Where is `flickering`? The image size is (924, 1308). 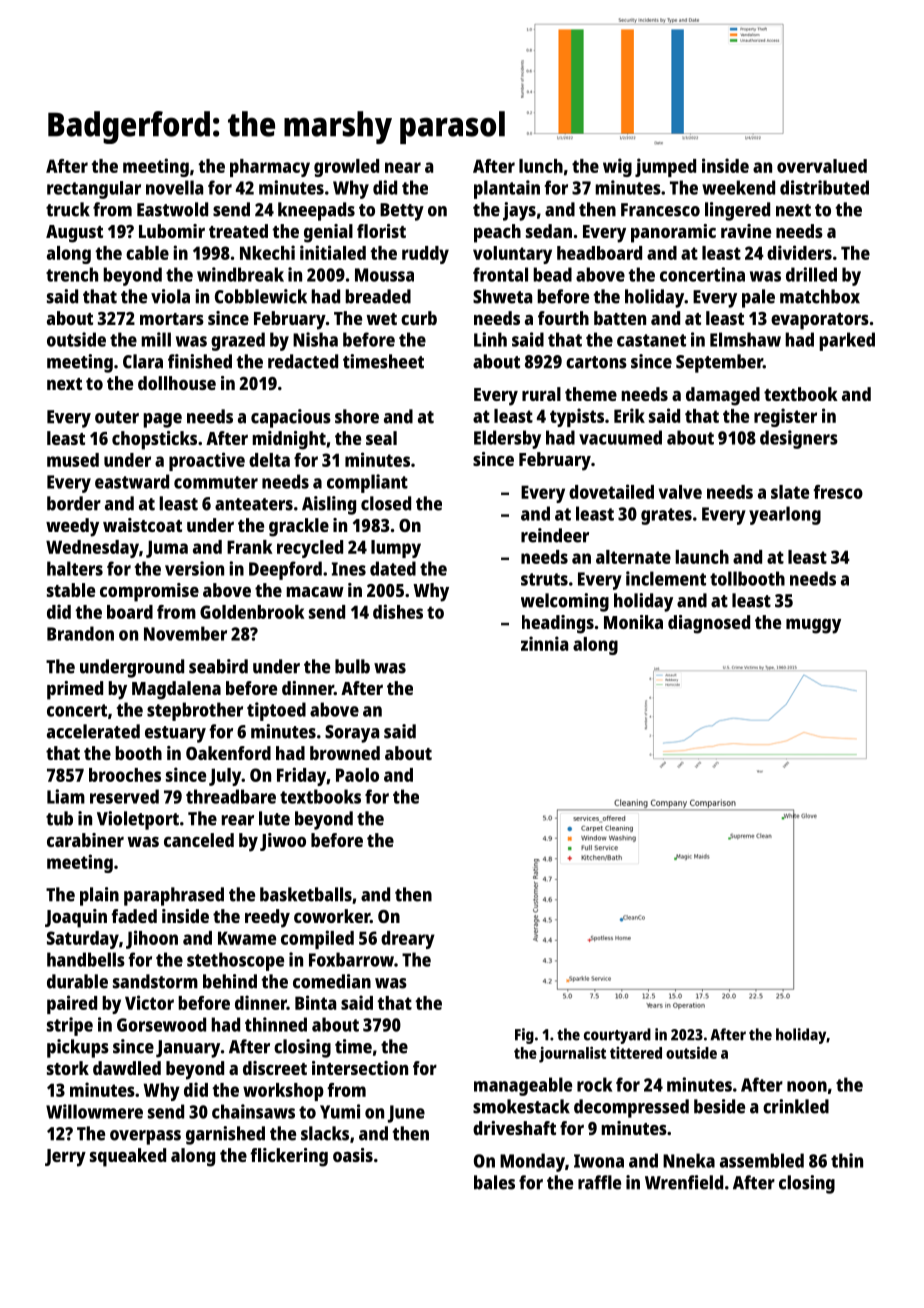
flickering is located at coordinates (289, 1157).
